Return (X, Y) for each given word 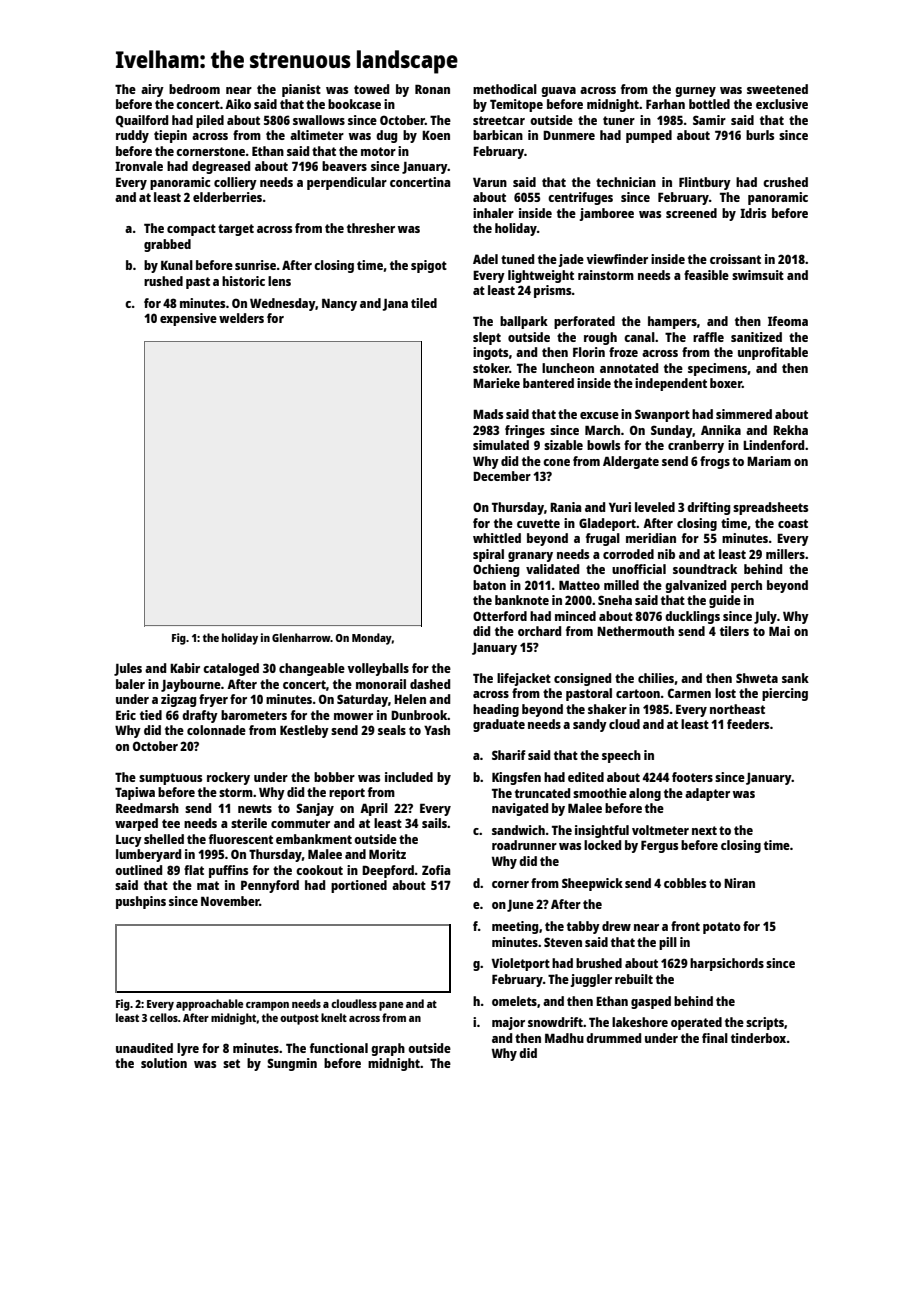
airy (152, 90)
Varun (490, 182)
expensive (188, 319)
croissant (735, 259)
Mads (488, 414)
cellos (164, 1017)
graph (388, 1049)
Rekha (790, 430)
